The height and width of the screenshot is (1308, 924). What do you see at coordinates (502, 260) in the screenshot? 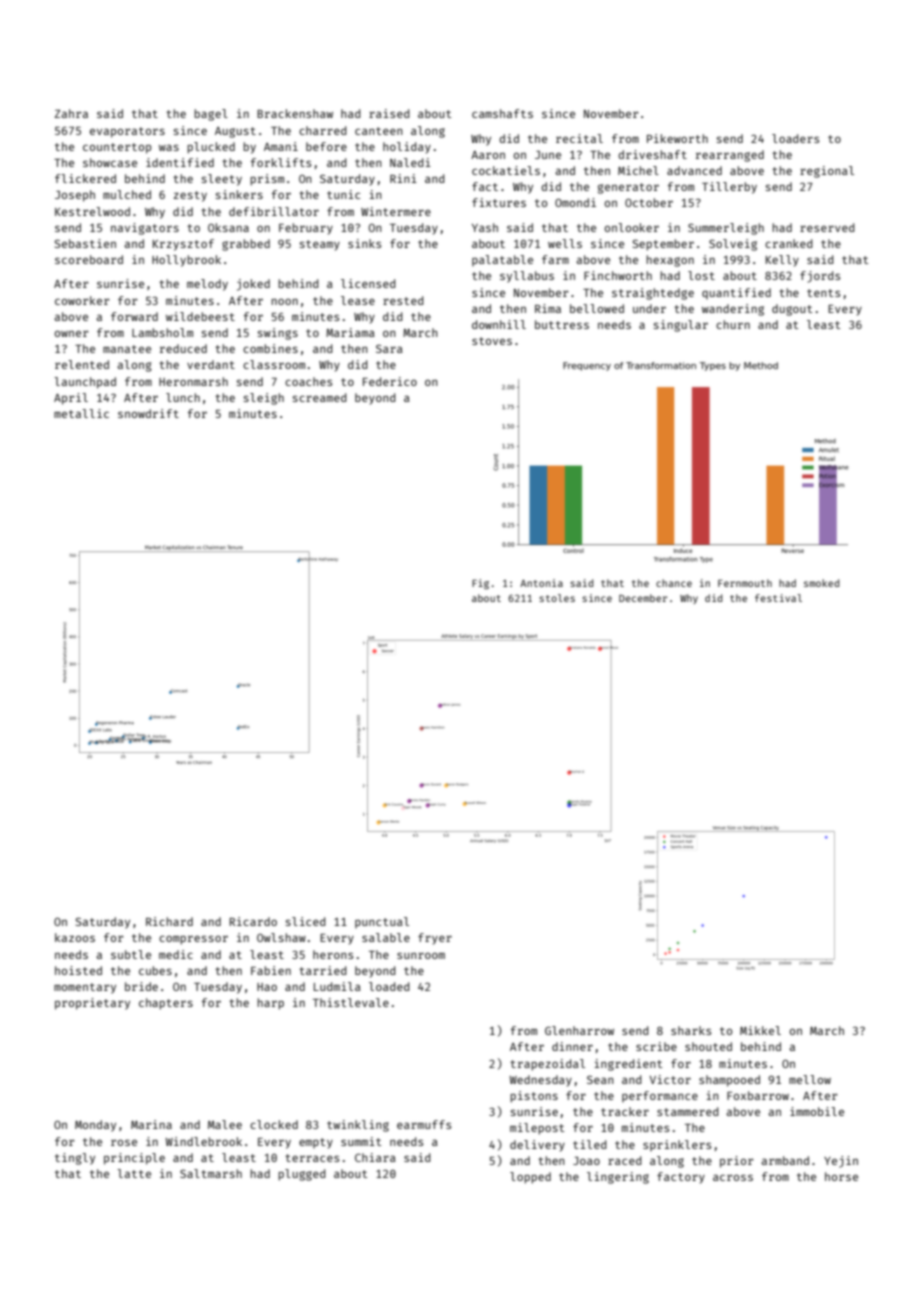
I see `palatable` at bounding box center [502, 260].
